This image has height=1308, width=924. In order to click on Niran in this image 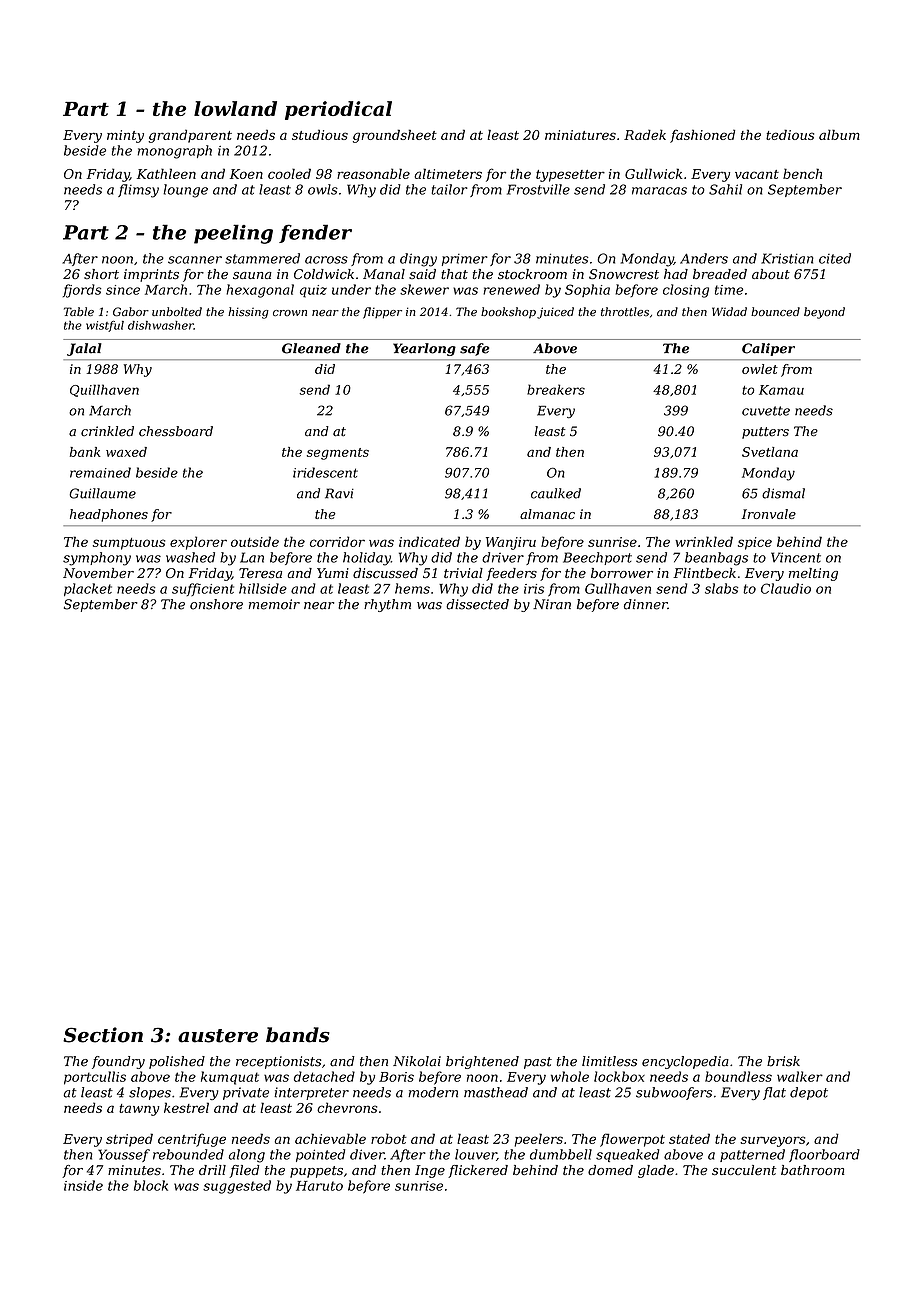, I will do `click(552, 604)`.
